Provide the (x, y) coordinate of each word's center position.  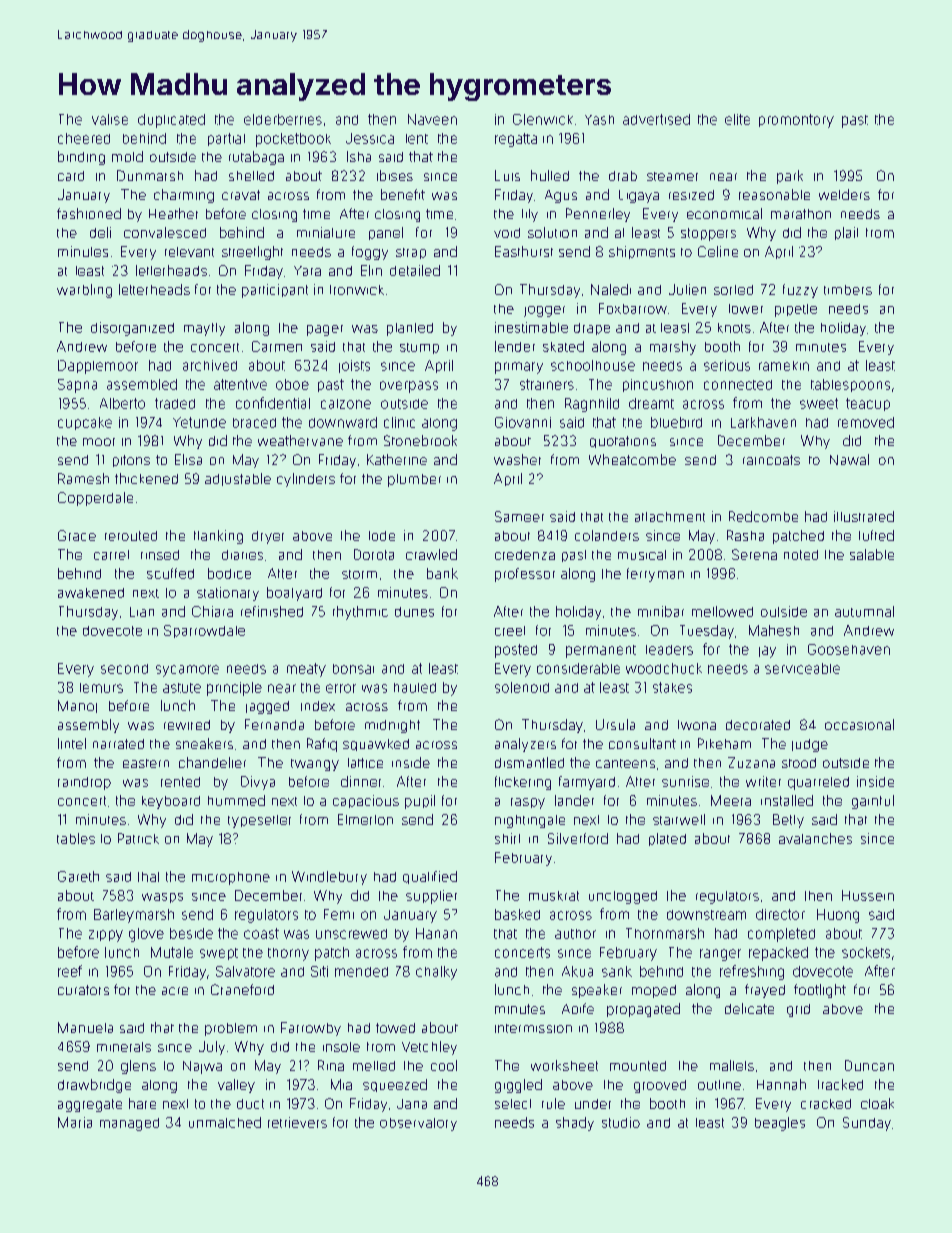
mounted (638, 1066)
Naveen (432, 119)
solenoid (522, 687)
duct (250, 1104)
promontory (796, 121)
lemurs (101, 688)
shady (575, 1124)
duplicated (171, 121)
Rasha (745, 535)
